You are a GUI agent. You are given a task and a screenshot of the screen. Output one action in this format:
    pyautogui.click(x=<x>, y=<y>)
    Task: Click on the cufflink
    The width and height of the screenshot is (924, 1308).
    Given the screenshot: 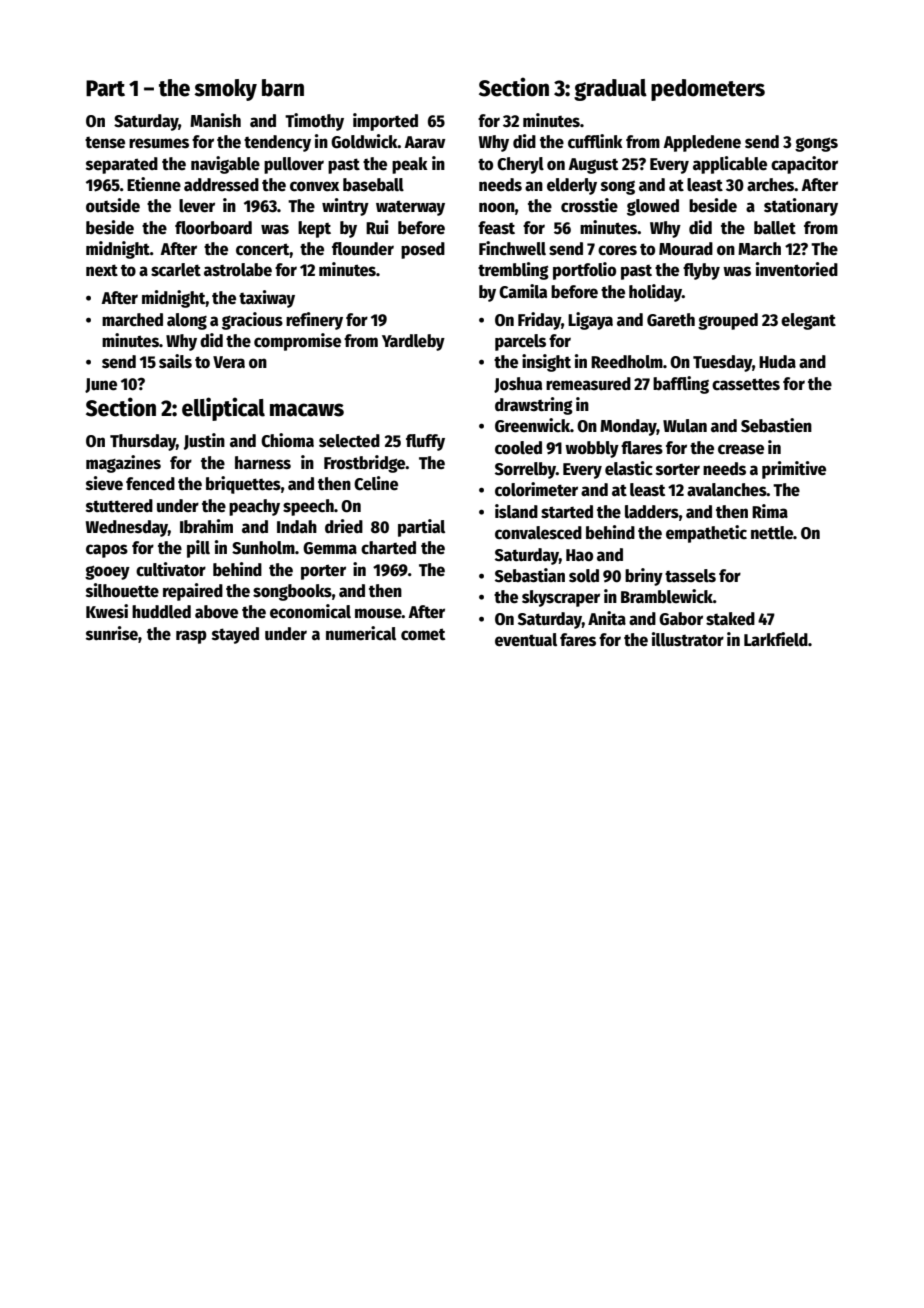 What is the action you would take?
    pyautogui.click(x=595, y=141)
